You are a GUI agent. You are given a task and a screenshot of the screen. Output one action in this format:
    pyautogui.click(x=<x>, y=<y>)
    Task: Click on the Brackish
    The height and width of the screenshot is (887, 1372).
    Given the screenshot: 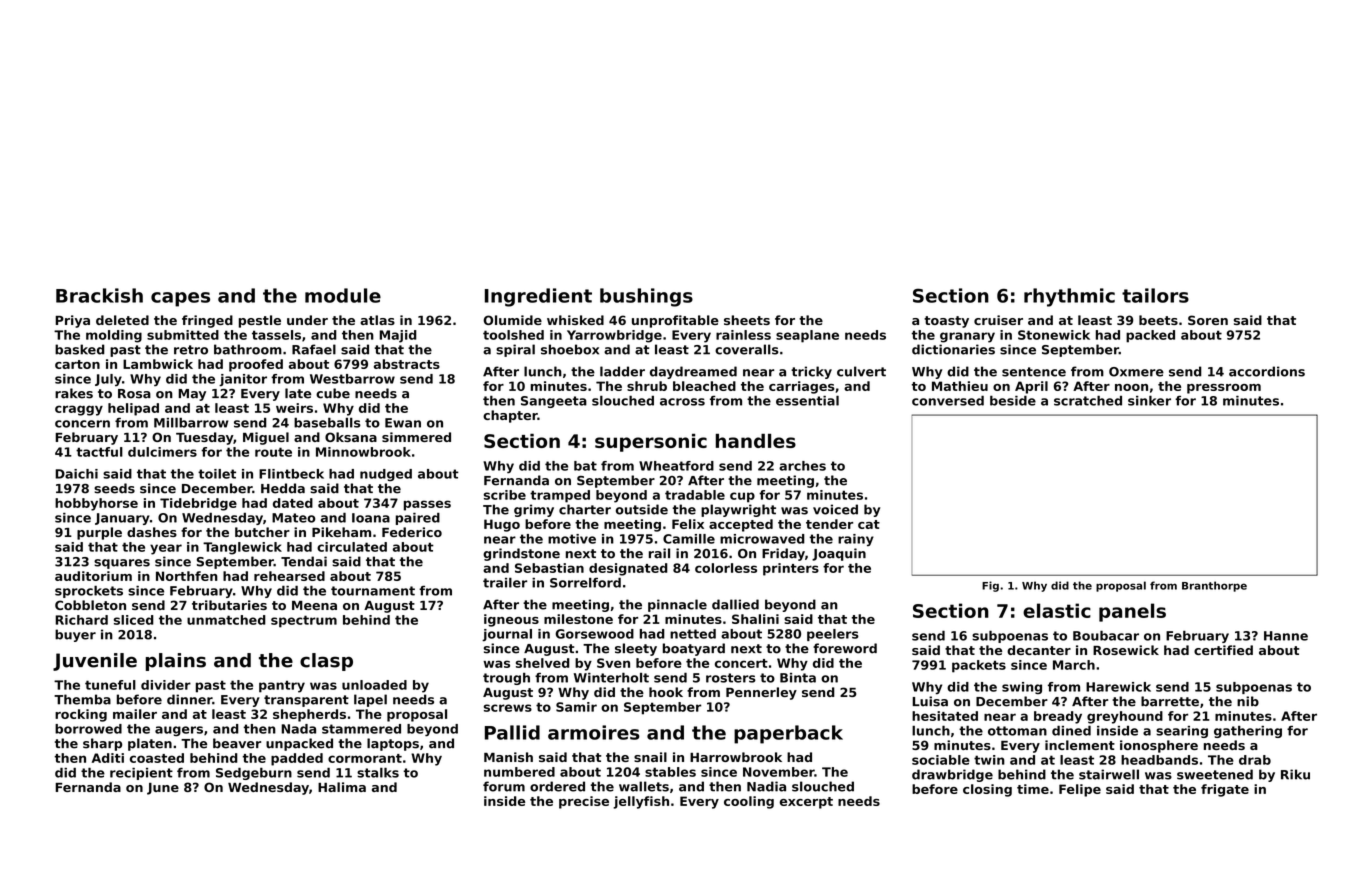 What is the action you would take?
    pyautogui.click(x=99, y=295)
